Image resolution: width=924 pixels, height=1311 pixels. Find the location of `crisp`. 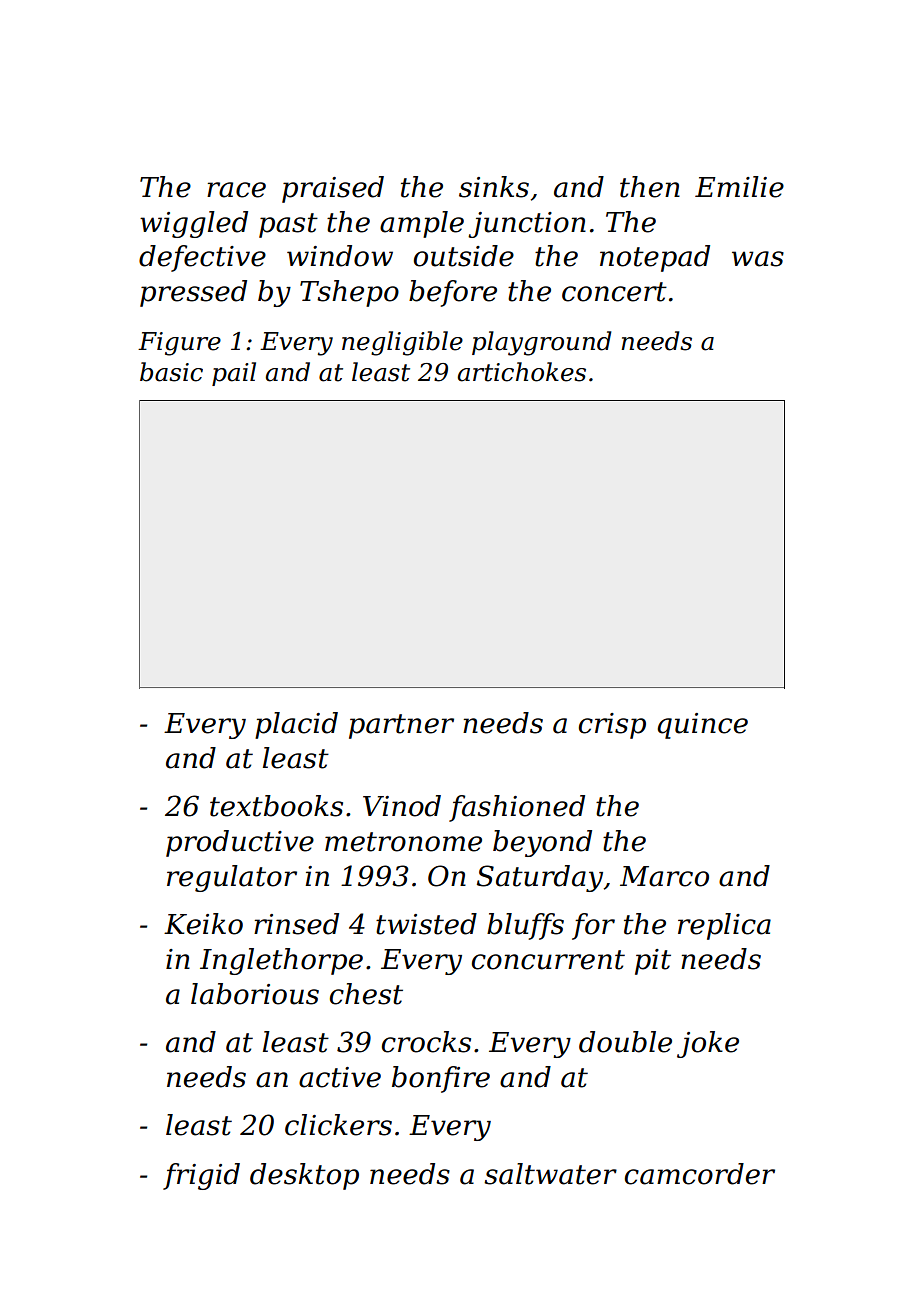

crisp is located at coordinates (612, 726).
